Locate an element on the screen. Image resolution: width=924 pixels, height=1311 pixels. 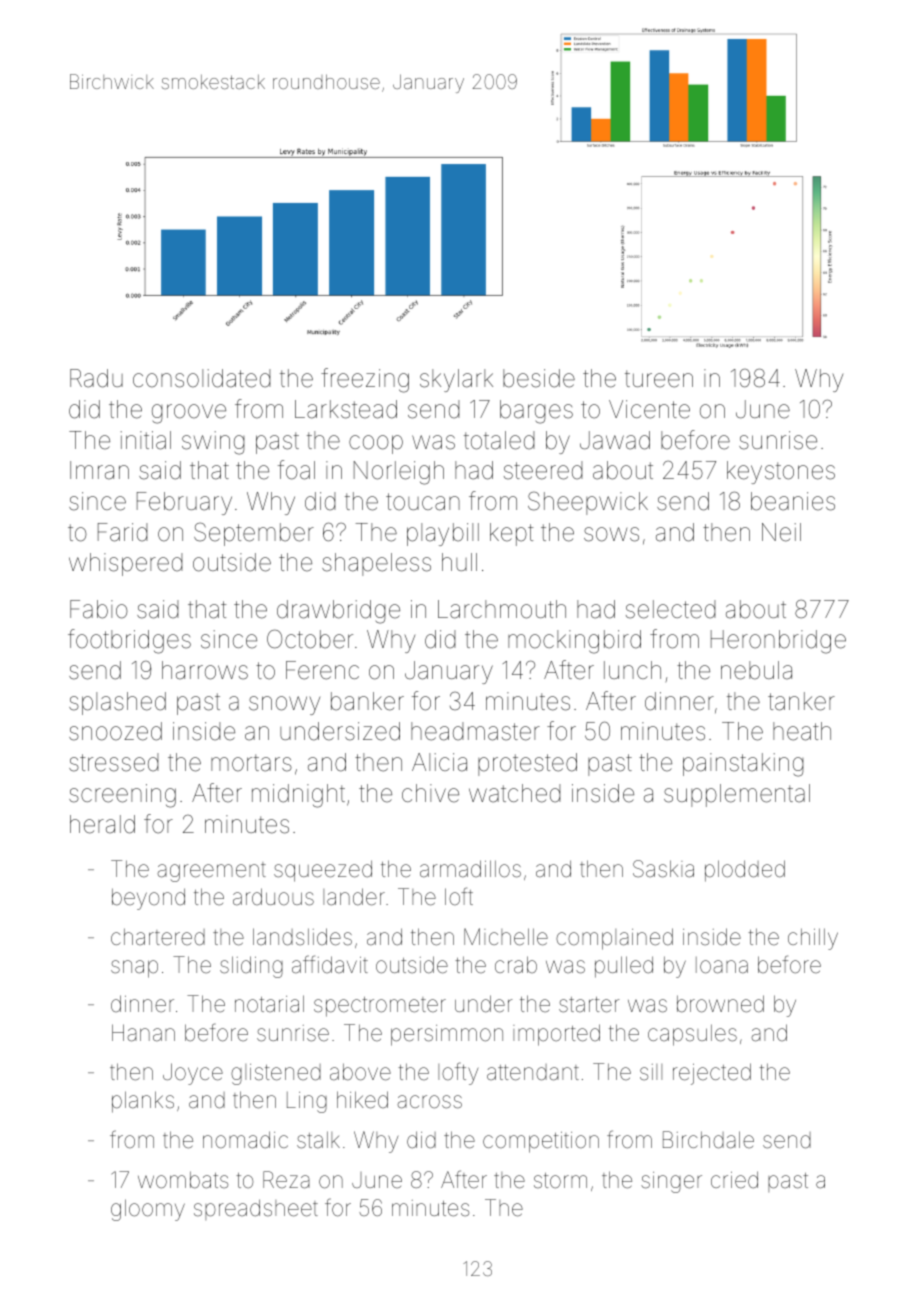
chilly is located at coordinates (813, 939).
